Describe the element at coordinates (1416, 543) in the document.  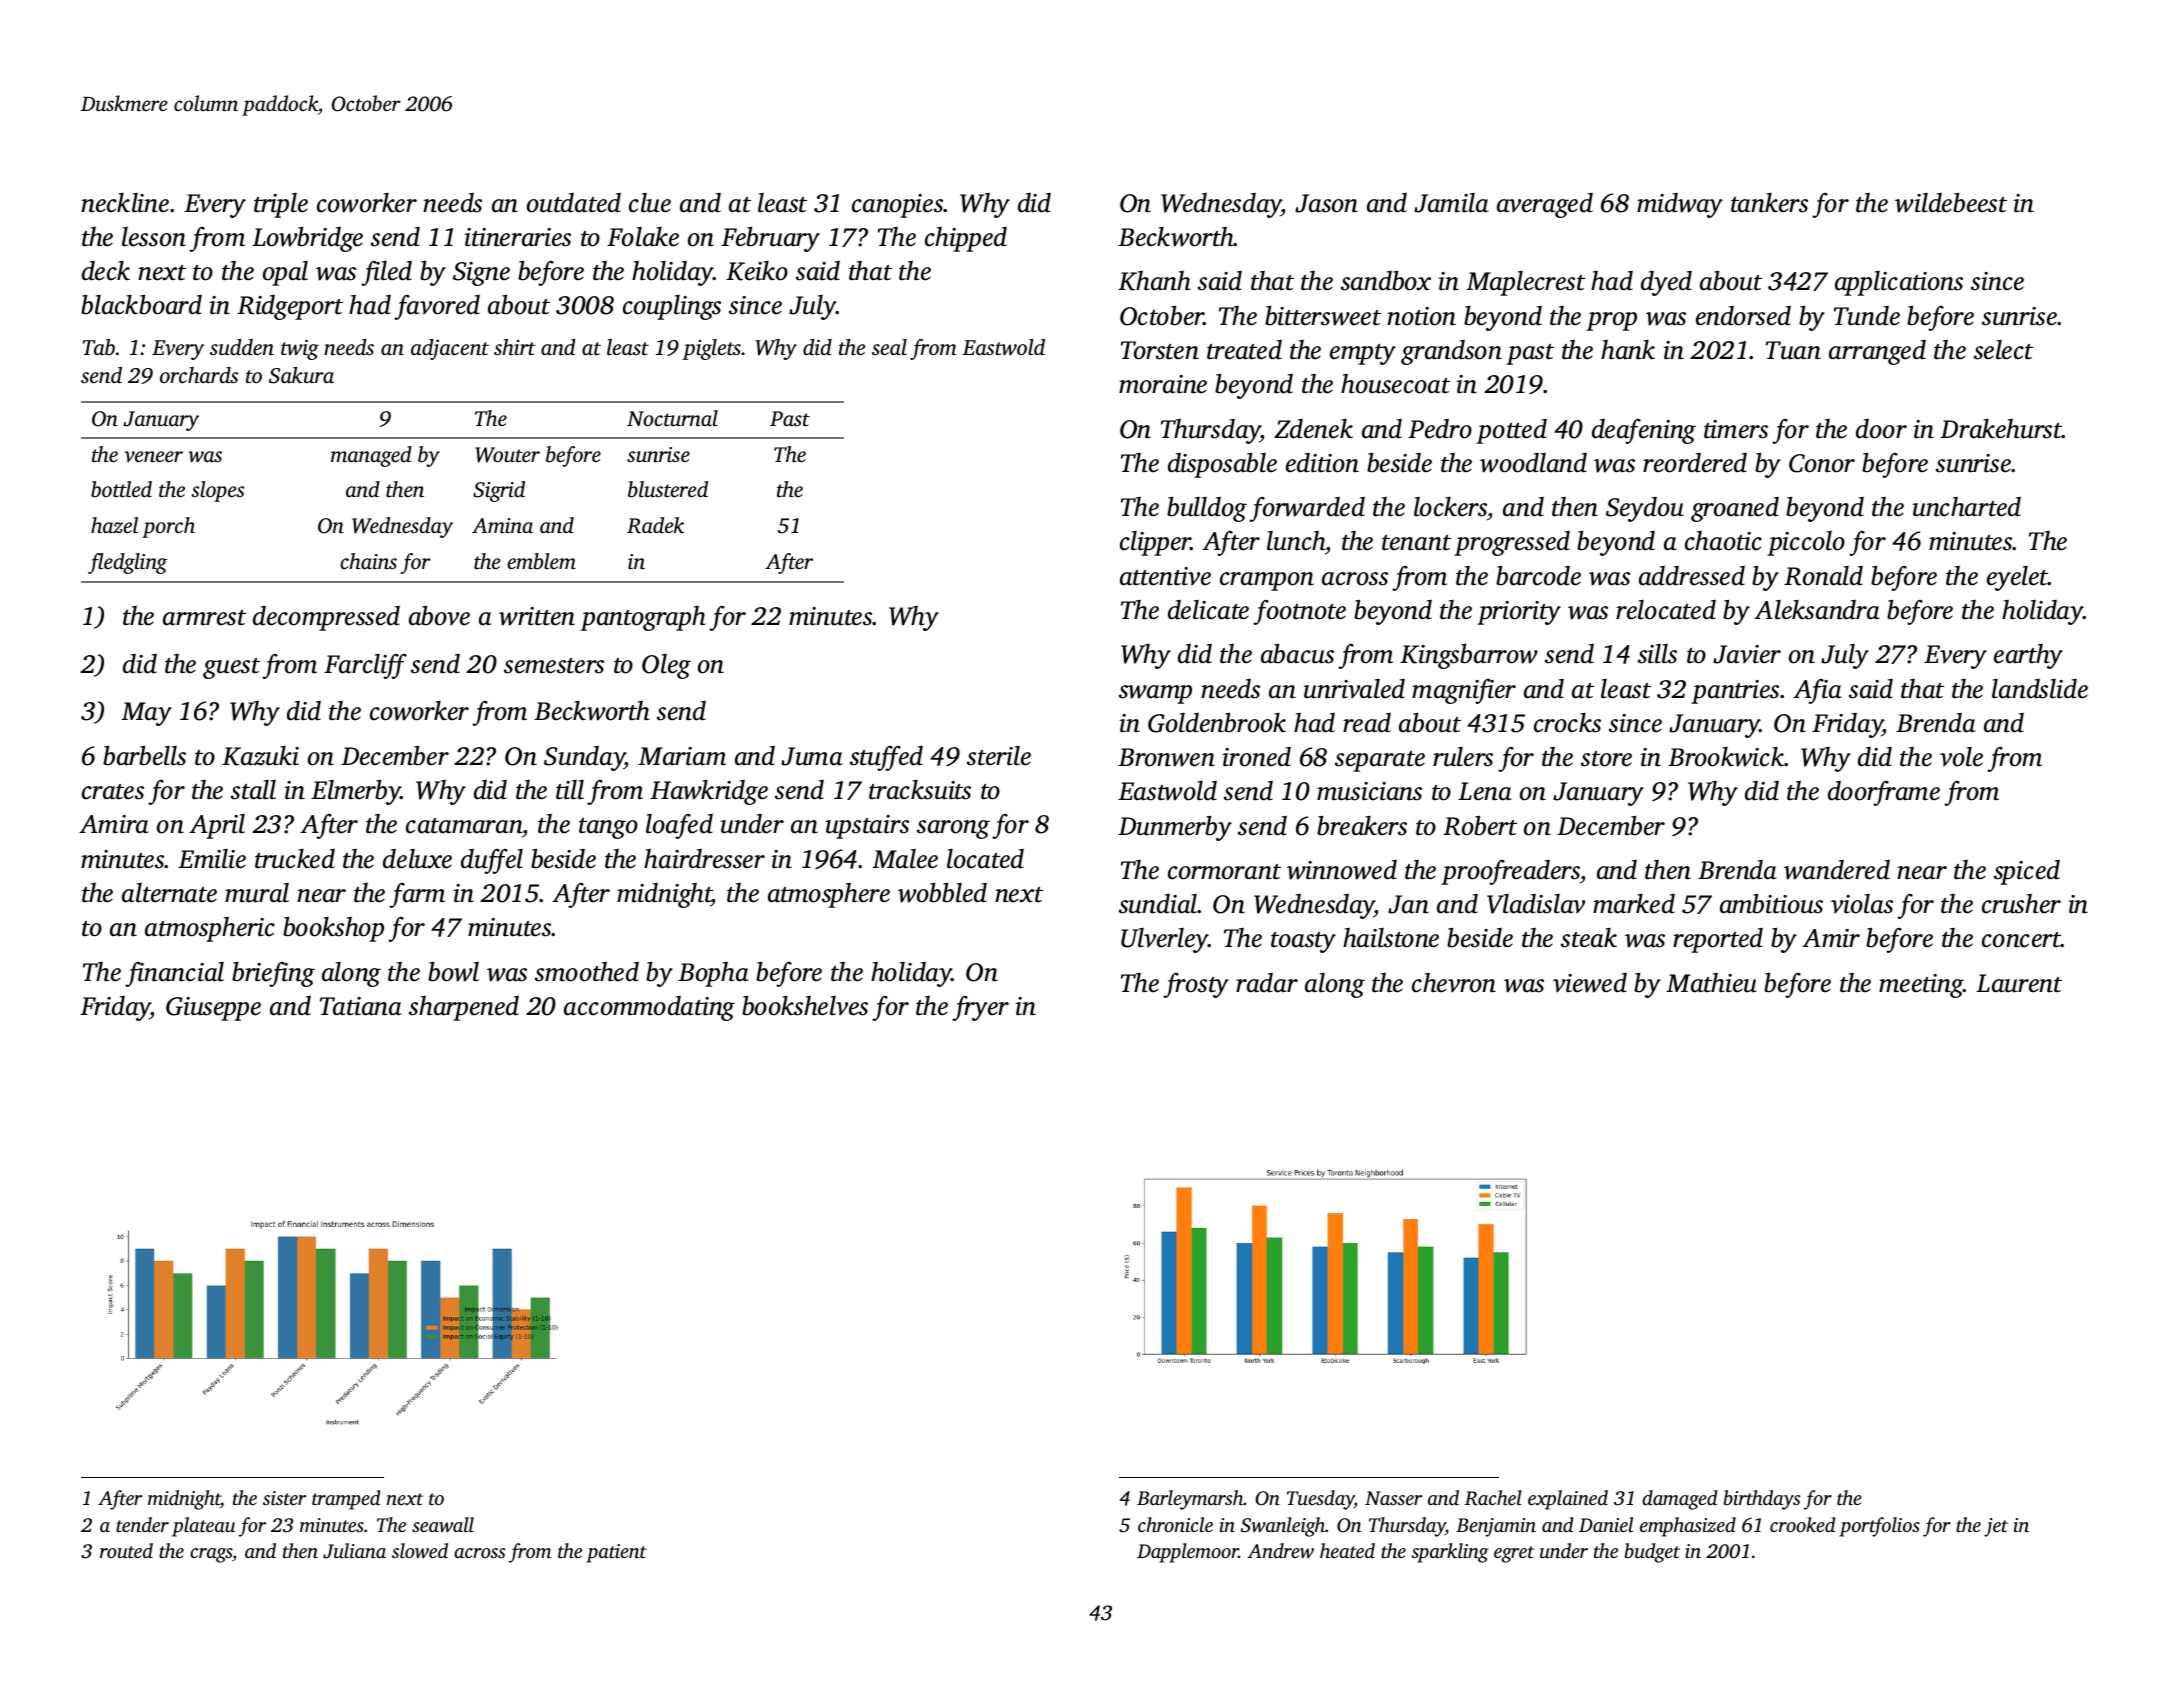
I see `tenant` at that location.
